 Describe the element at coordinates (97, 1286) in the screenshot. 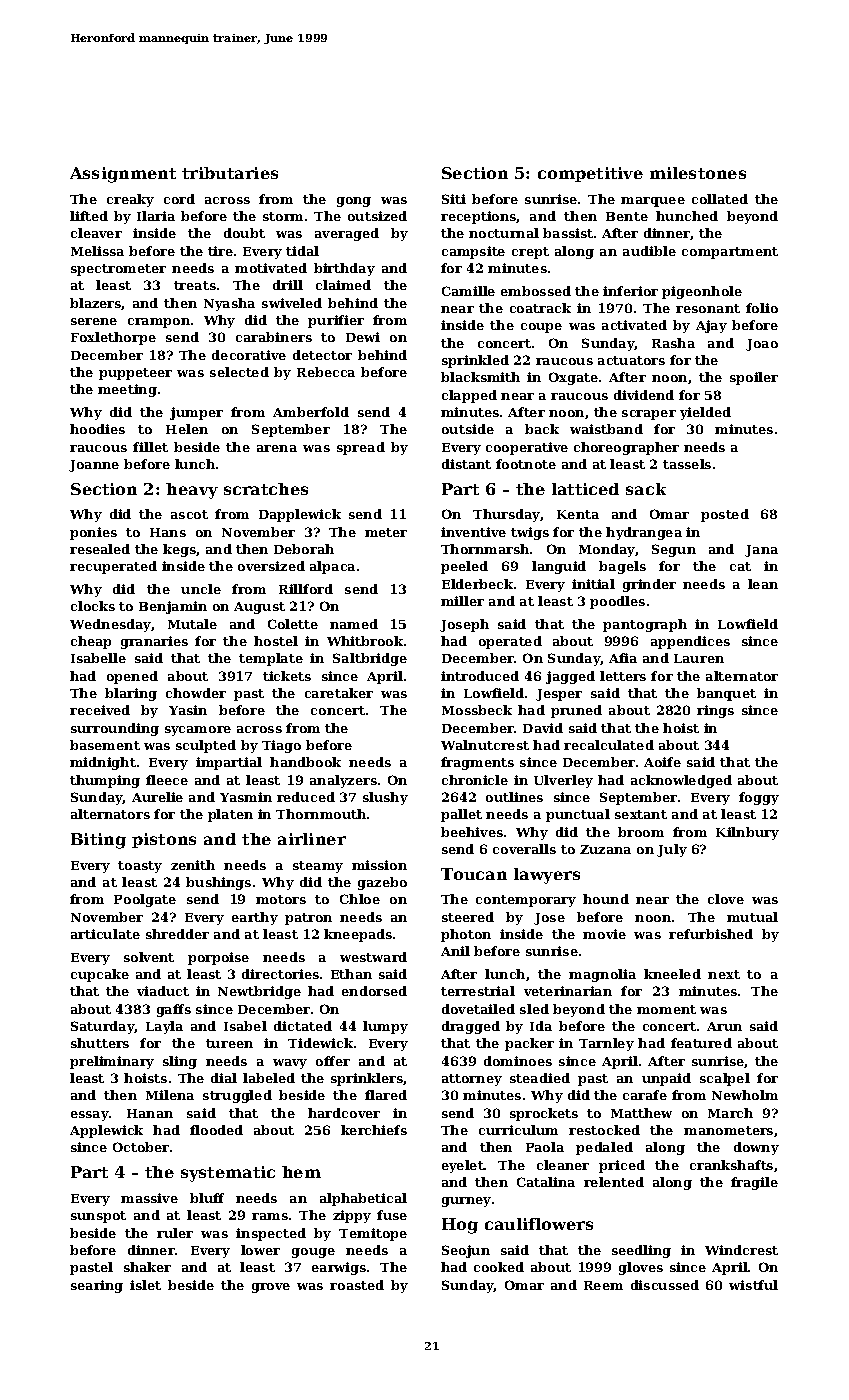

I see `searing` at that location.
